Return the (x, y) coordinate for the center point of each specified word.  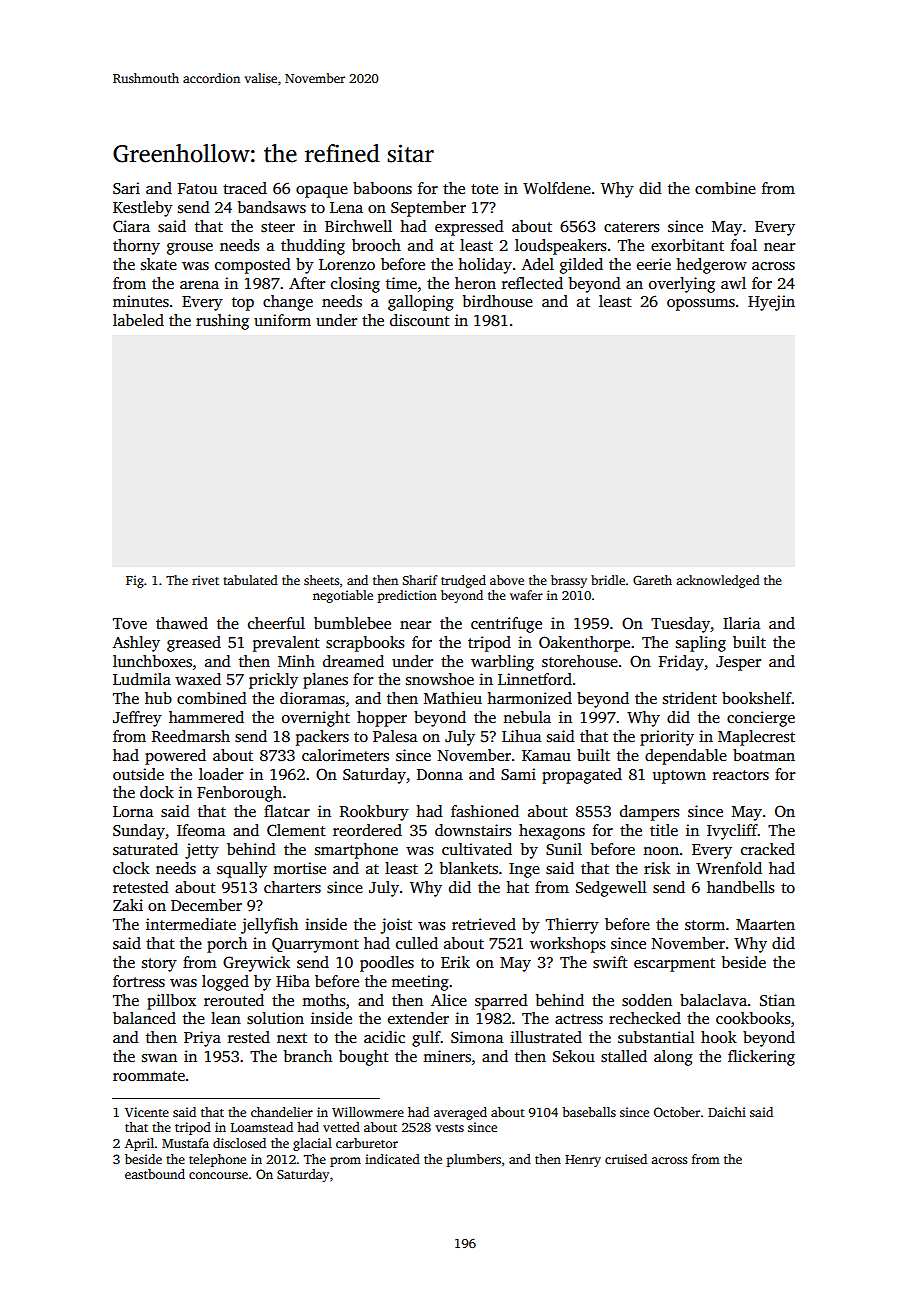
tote (484, 189)
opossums (701, 305)
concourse (218, 1175)
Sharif (420, 580)
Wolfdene (557, 188)
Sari (126, 188)
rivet (205, 580)
